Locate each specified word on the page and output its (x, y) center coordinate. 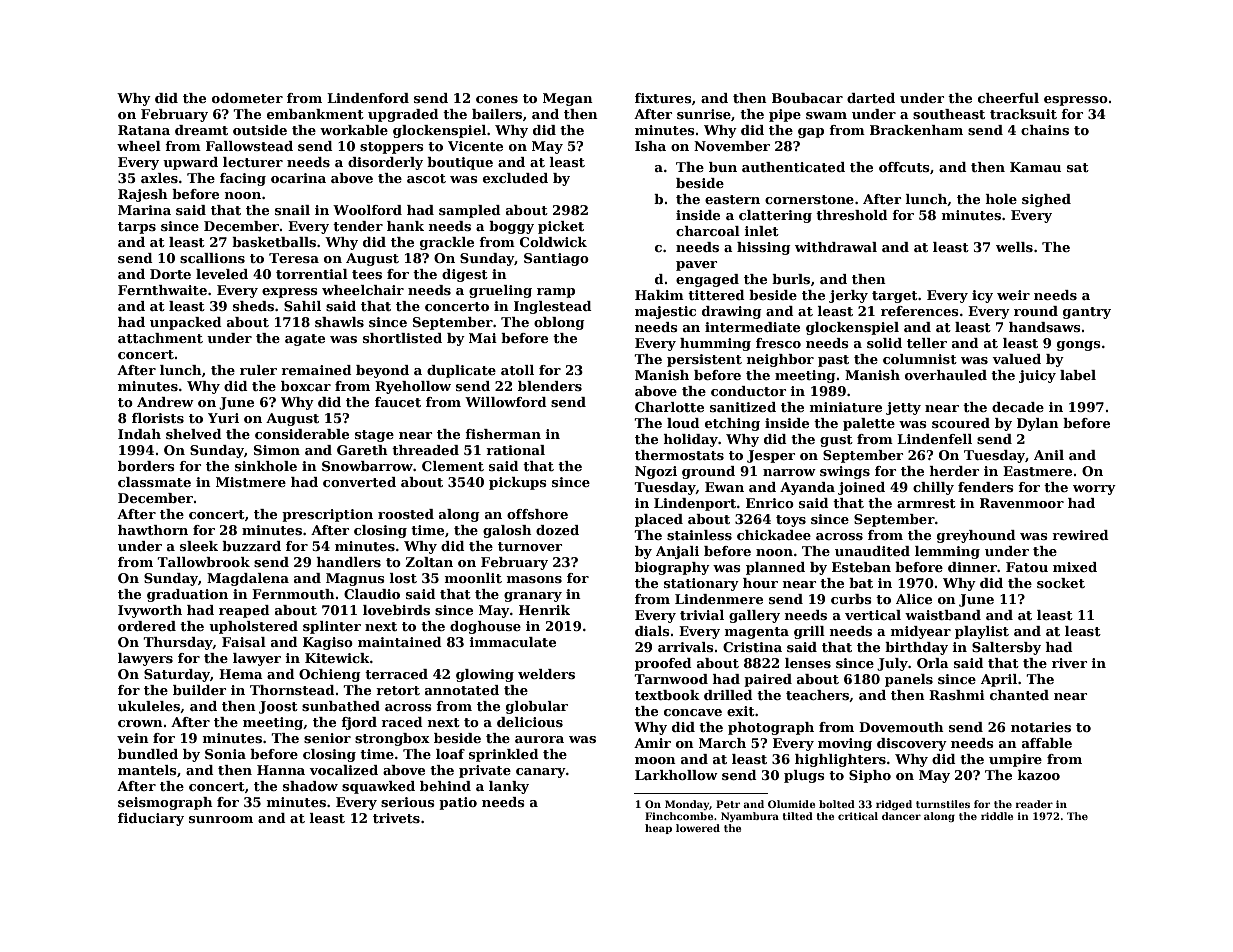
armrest (926, 503)
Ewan (724, 487)
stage (374, 436)
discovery (912, 744)
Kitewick (337, 658)
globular (537, 707)
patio (458, 803)
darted (871, 98)
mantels (147, 770)
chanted (1019, 695)
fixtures (663, 98)
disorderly (385, 163)
